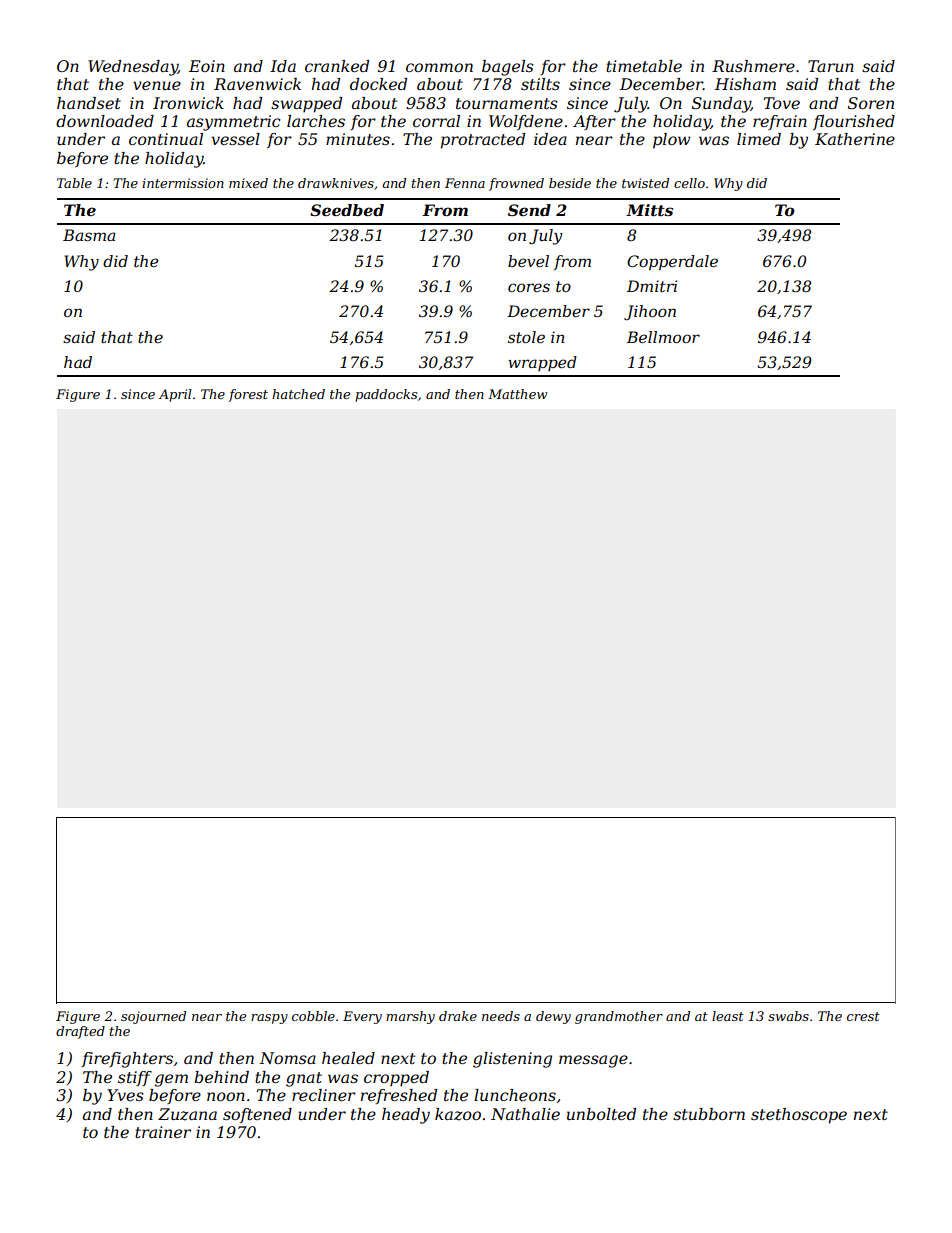 This screenshot has height=1233, width=952. I want to click on crest, so click(863, 1016).
